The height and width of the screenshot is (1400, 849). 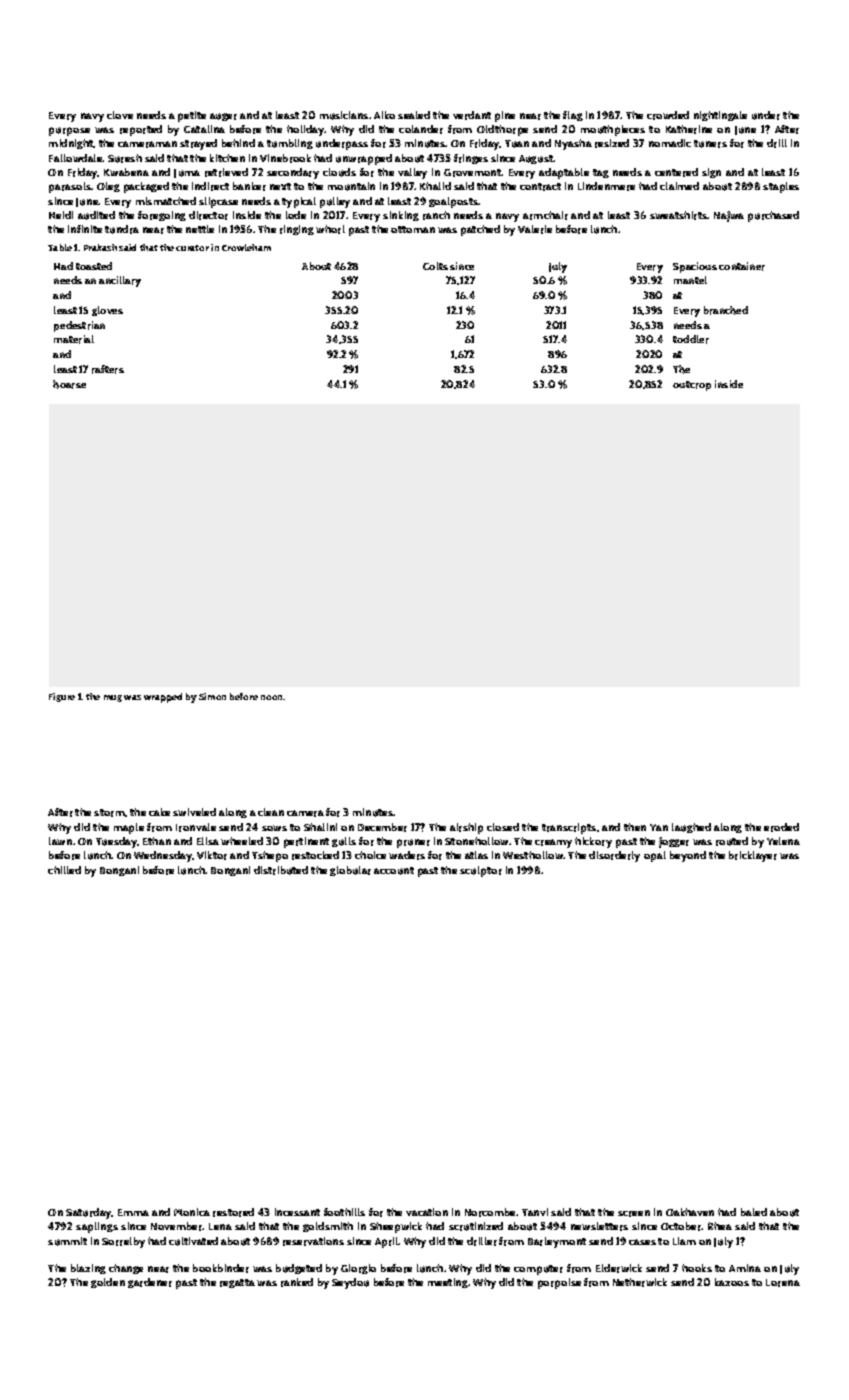 I want to click on Monica, so click(x=192, y=1212).
